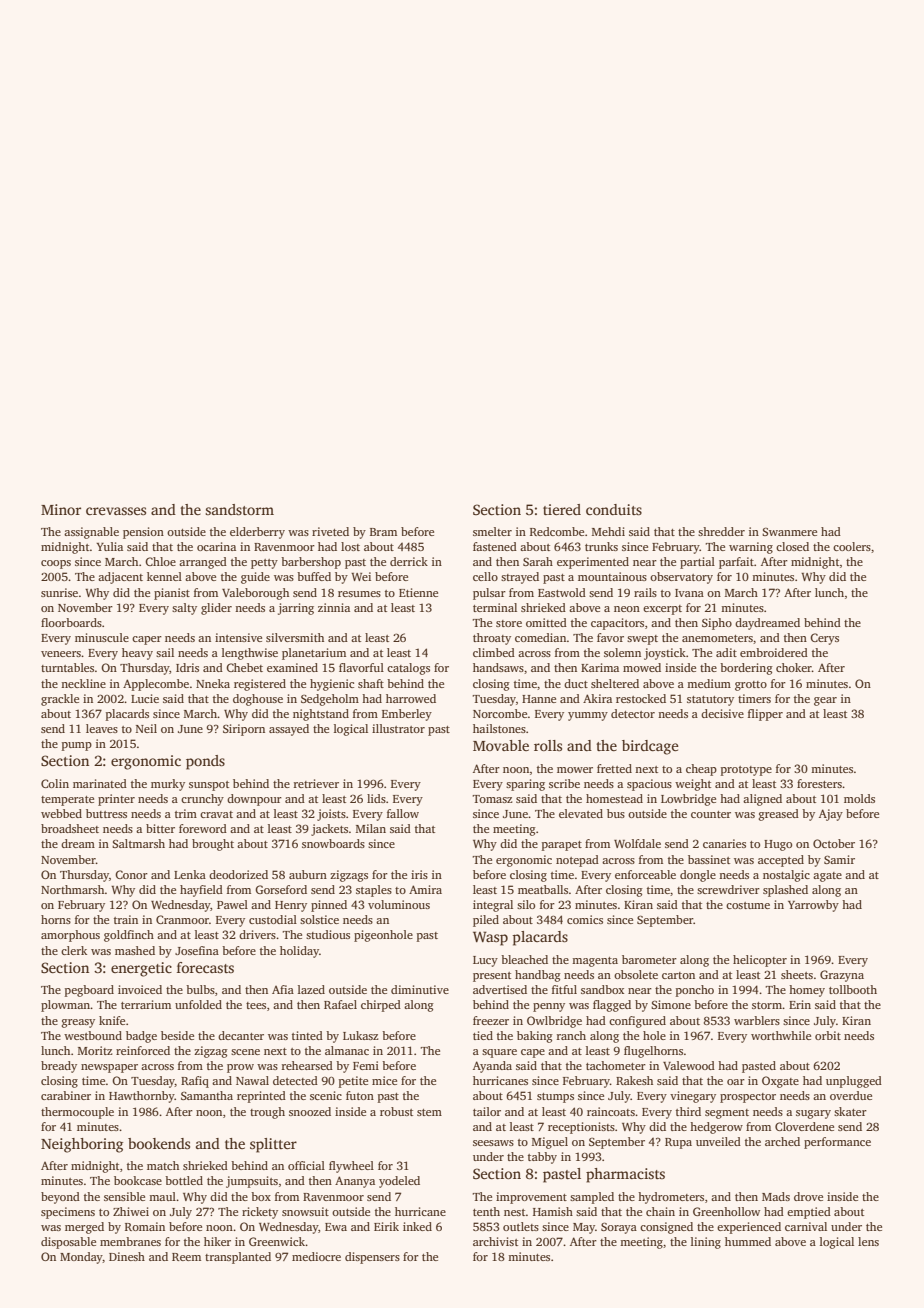 This screenshot has width=924, height=1308. I want to click on costume, so click(748, 905).
